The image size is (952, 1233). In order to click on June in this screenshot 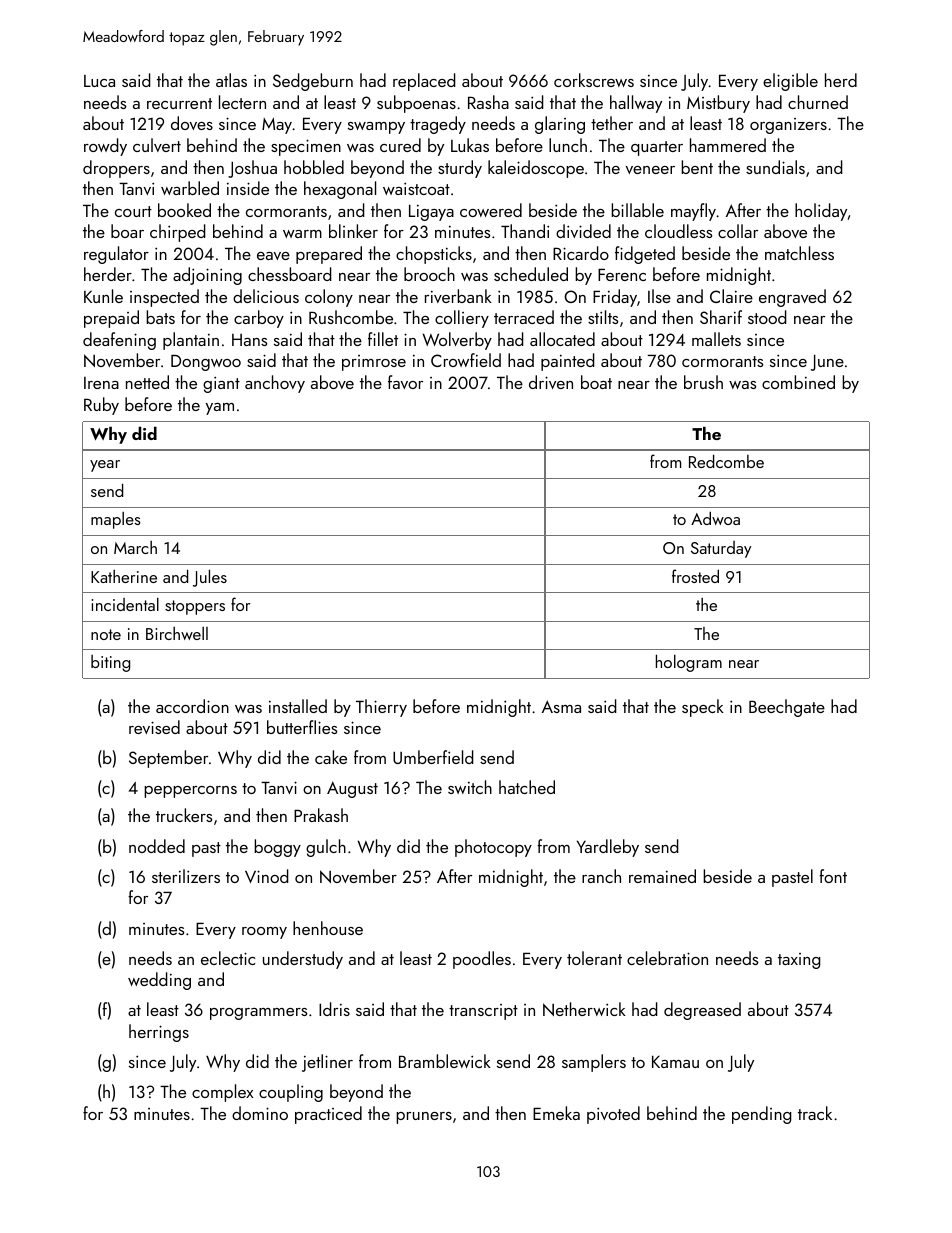, I will do `click(827, 362)`.
